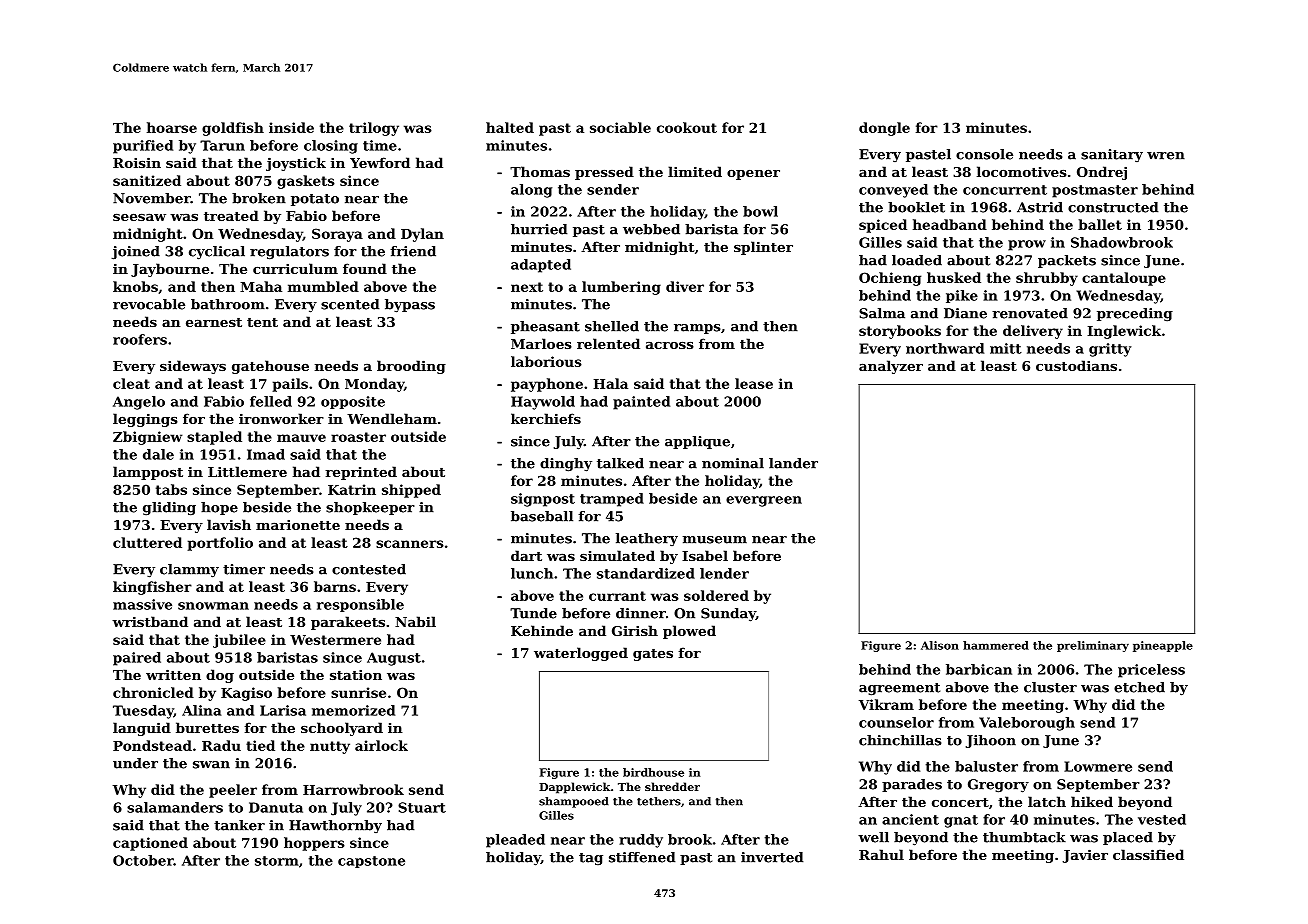 The image size is (1308, 924). Describe the element at coordinates (697, 329) in the screenshot. I see `ramps` at that location.
